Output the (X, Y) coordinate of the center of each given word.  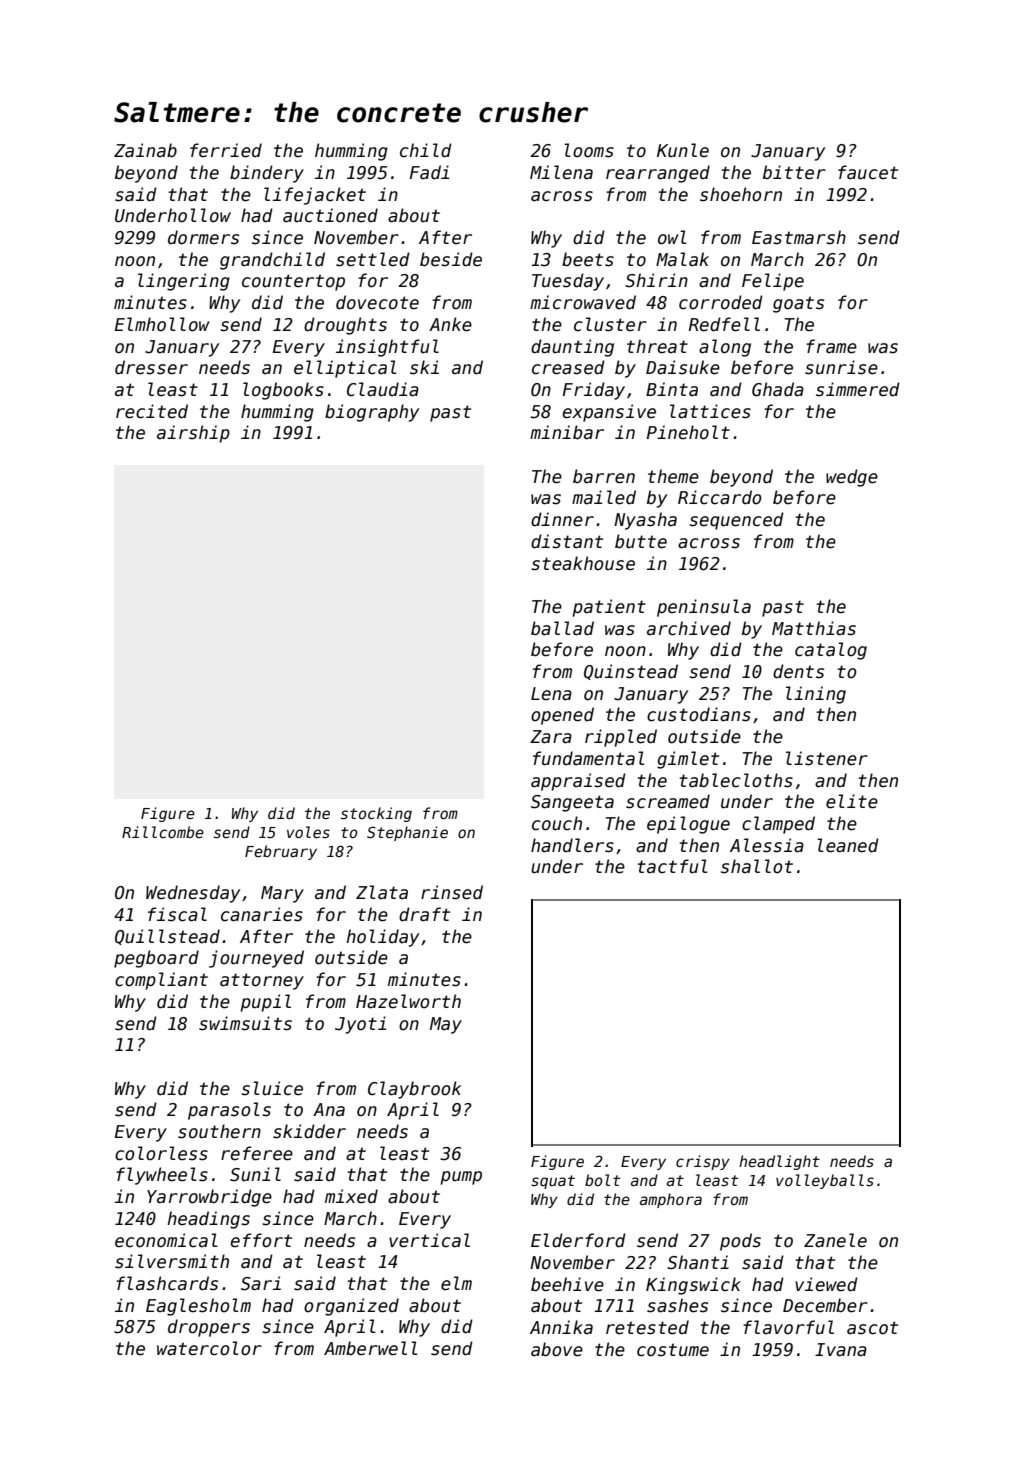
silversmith (172, 1261)
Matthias (814, 628)
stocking (376, 814)
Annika (561, 1327)
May (446, 1025)
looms (589, 150)
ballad (562, 628)
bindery (267, 174)
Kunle (683, 150)
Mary (282, 894)
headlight (779, 1162)
